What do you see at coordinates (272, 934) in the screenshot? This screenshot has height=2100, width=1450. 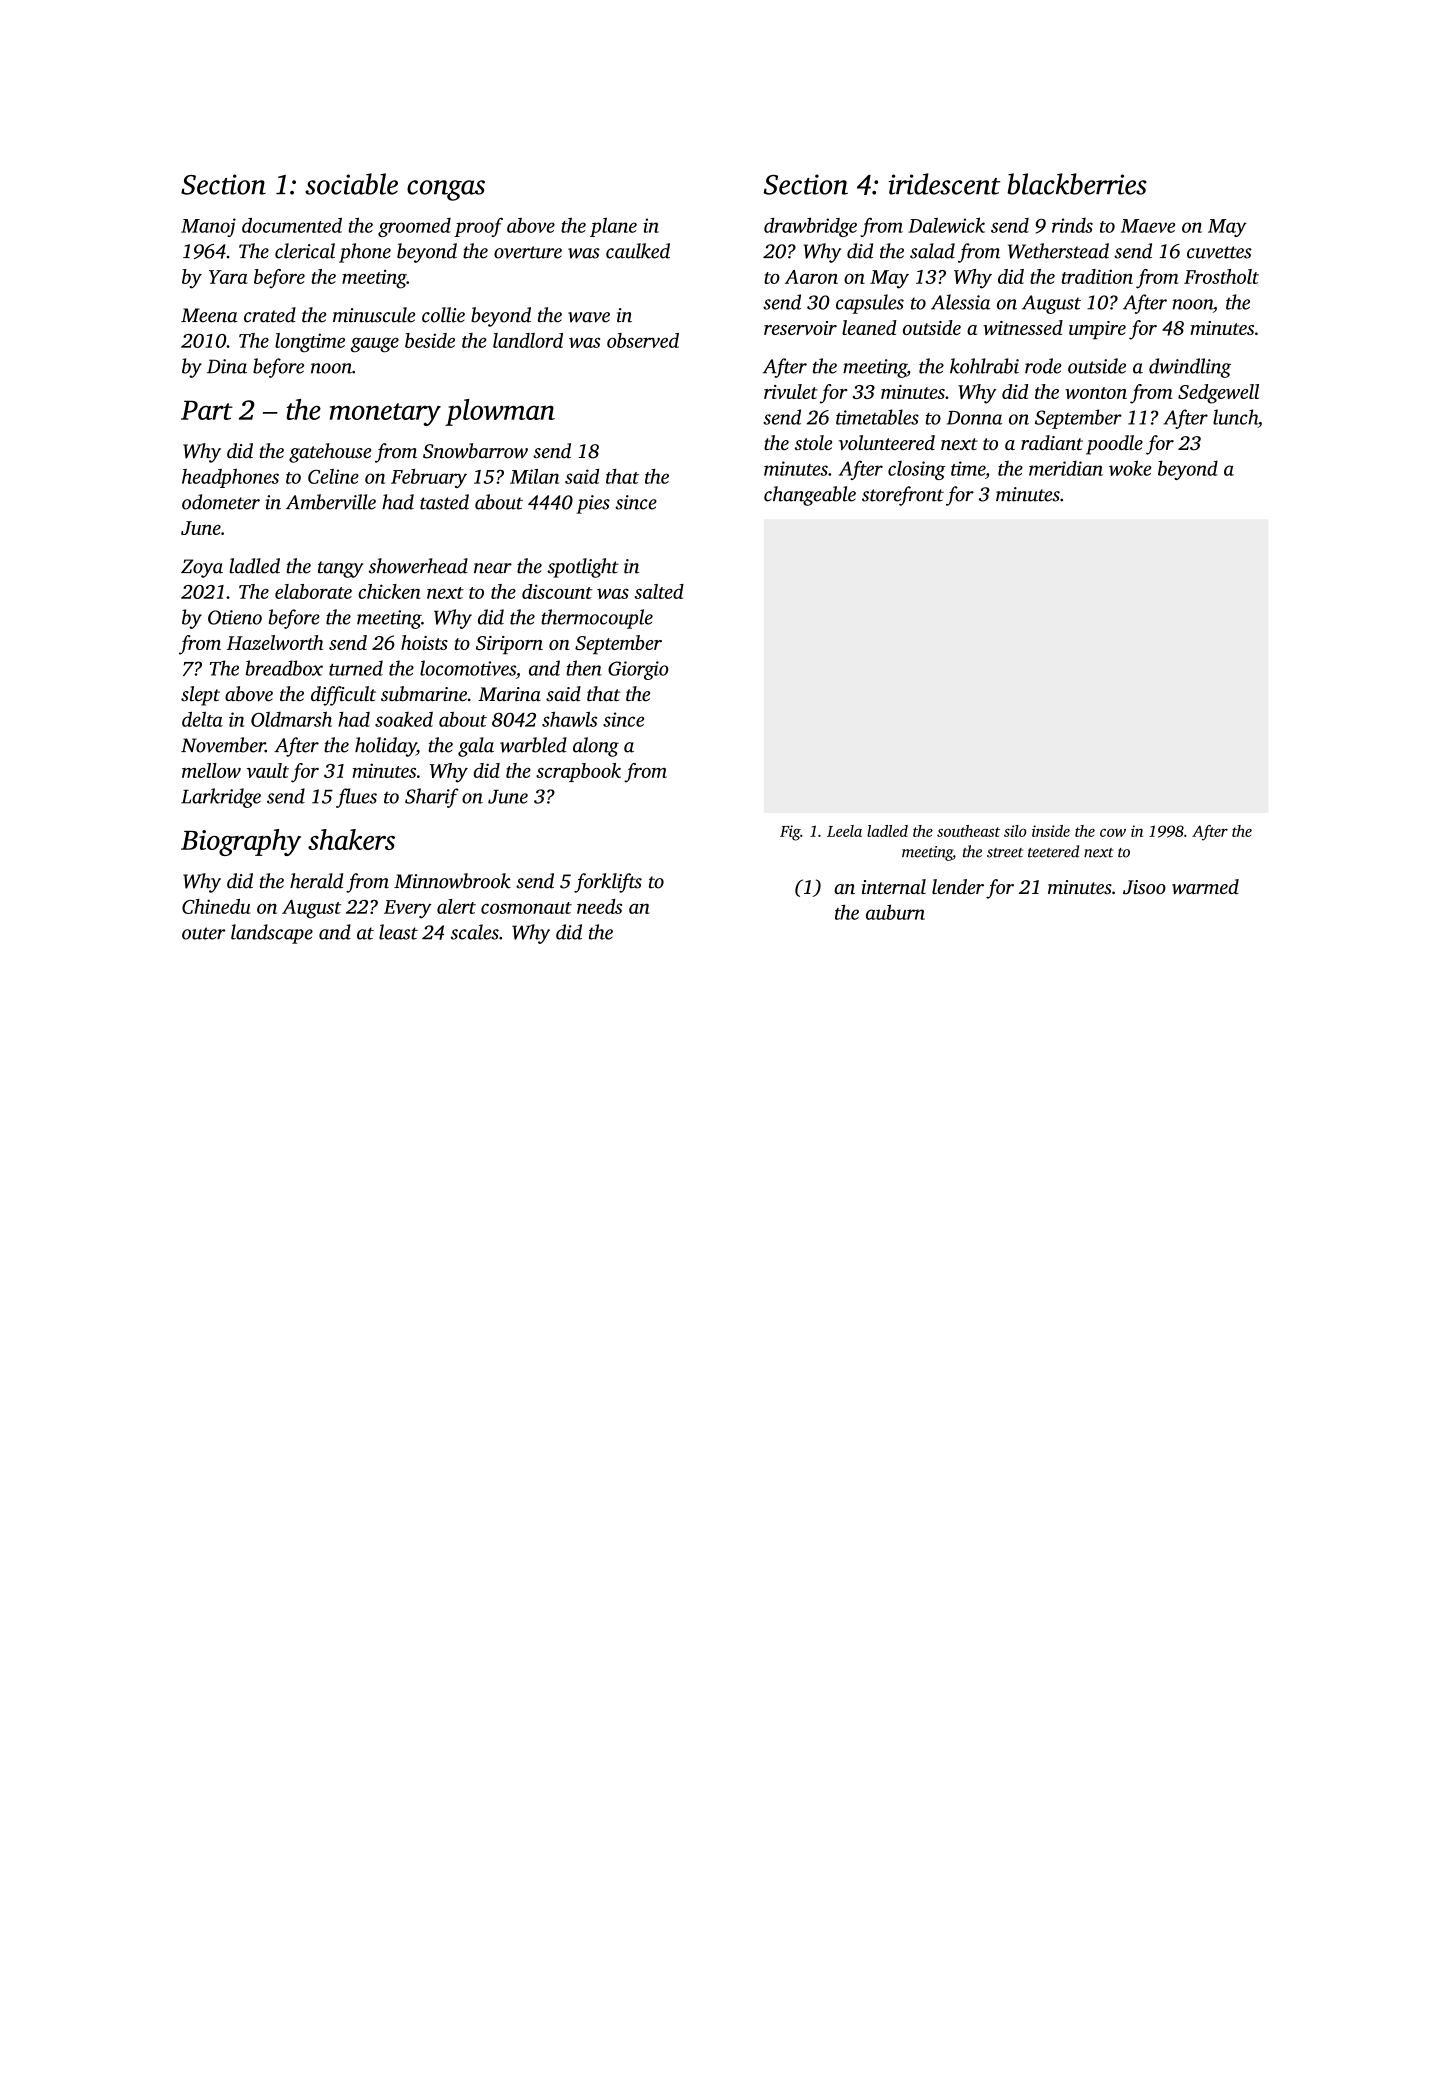 I see `landscape` at bounding box center [272, 934].
